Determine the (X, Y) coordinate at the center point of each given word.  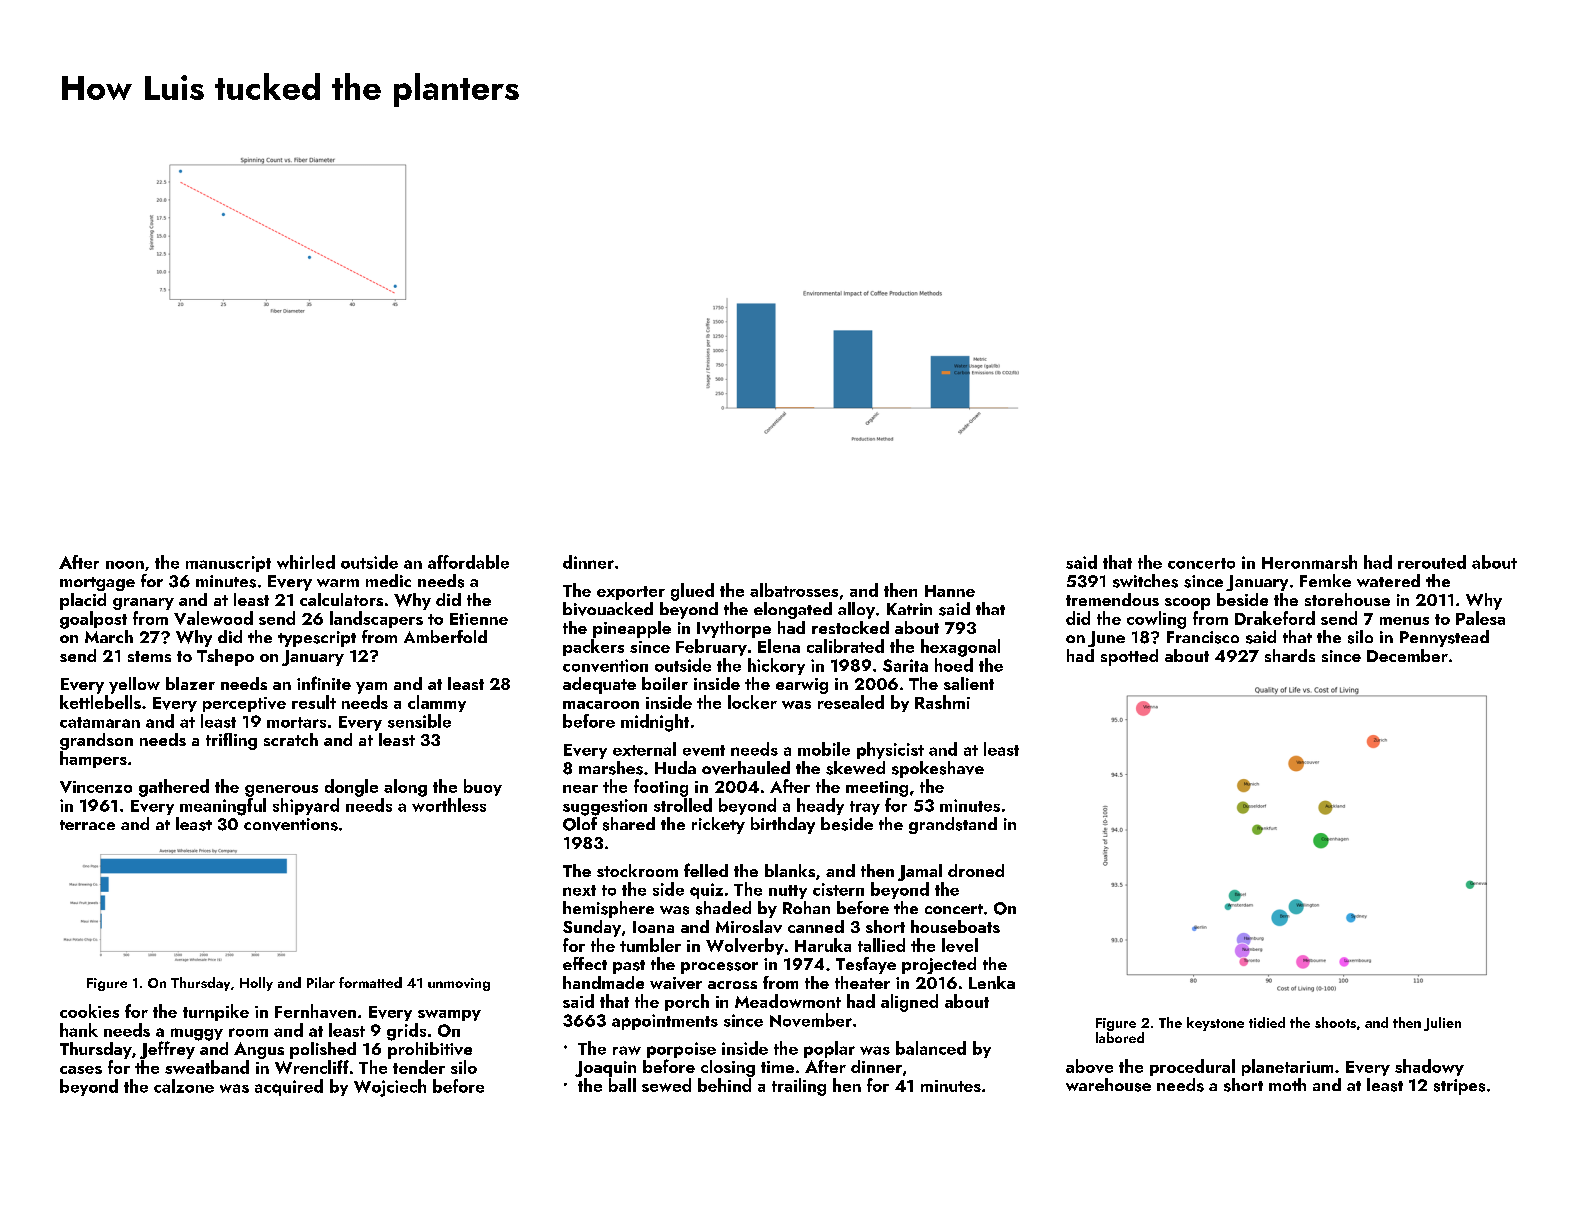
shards (1290, 655)
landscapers (376, 619)
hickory (776, 666)
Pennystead (1444, 638)
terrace (87, 825)
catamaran (100, 722)
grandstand (953, 825)
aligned (909, 1003)
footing (661, 788)
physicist (890, 750)
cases (81, 1070)
